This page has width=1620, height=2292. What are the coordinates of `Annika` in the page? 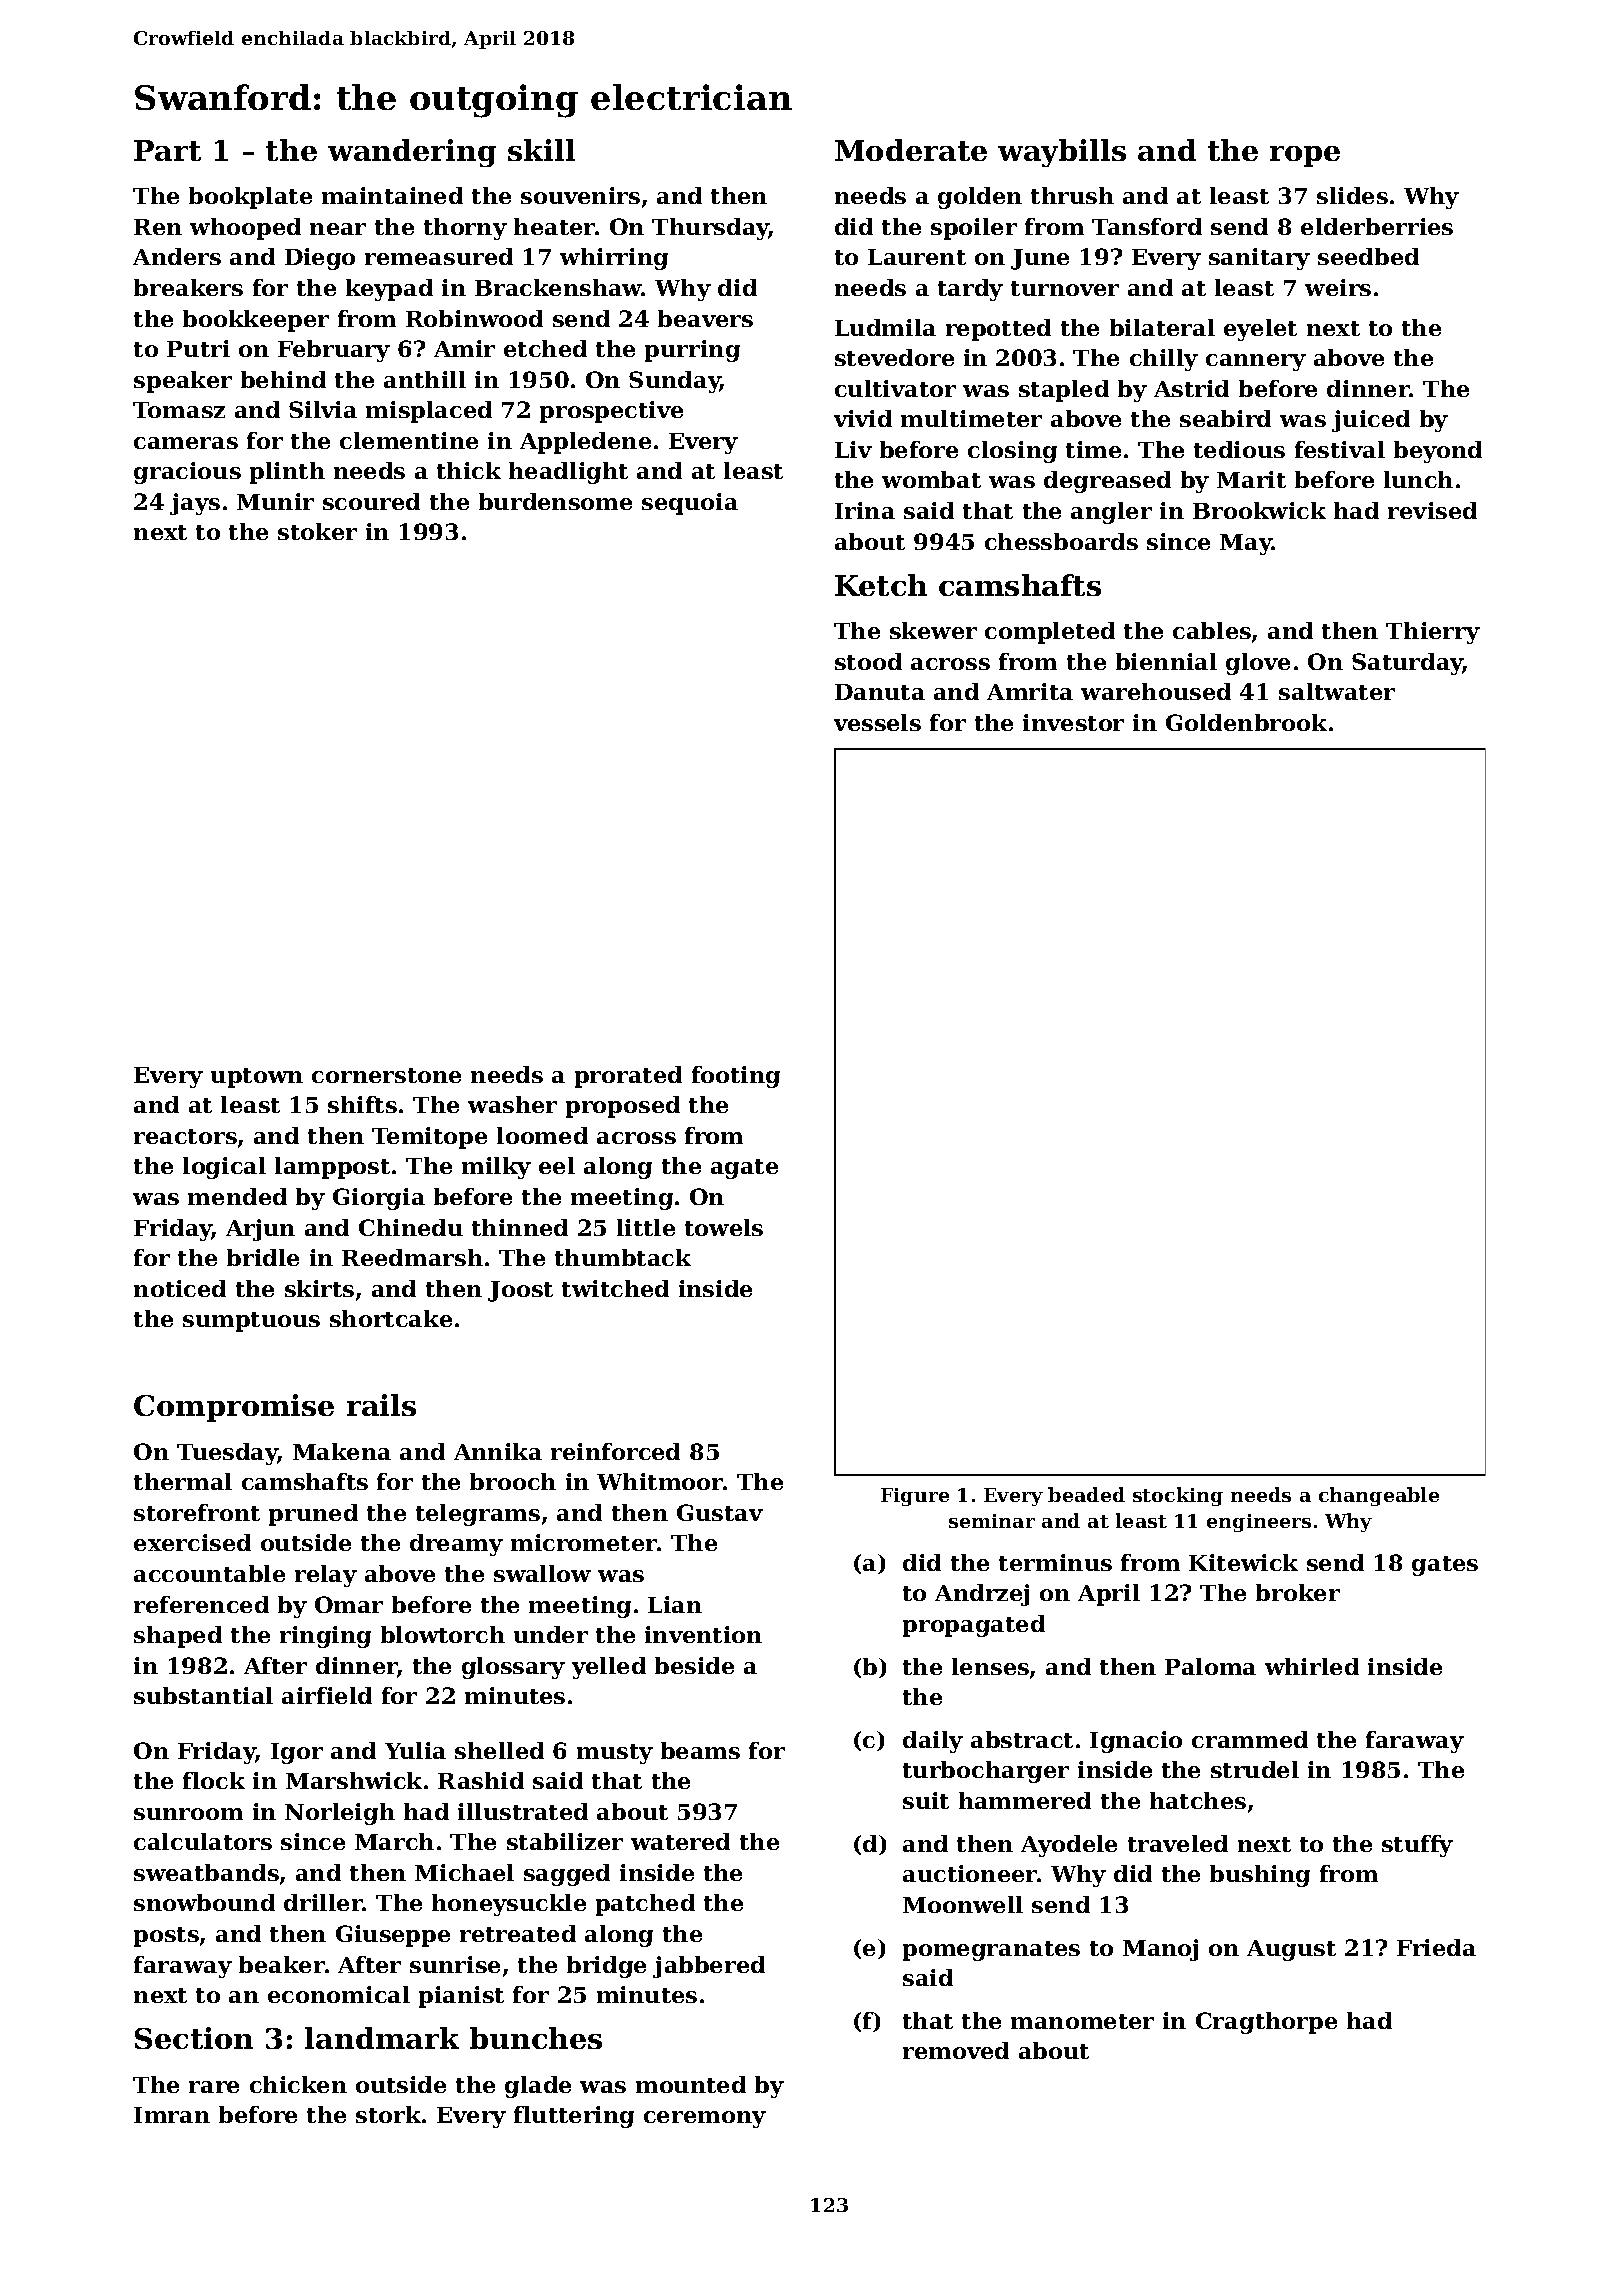 It's located at (498, 1451).
